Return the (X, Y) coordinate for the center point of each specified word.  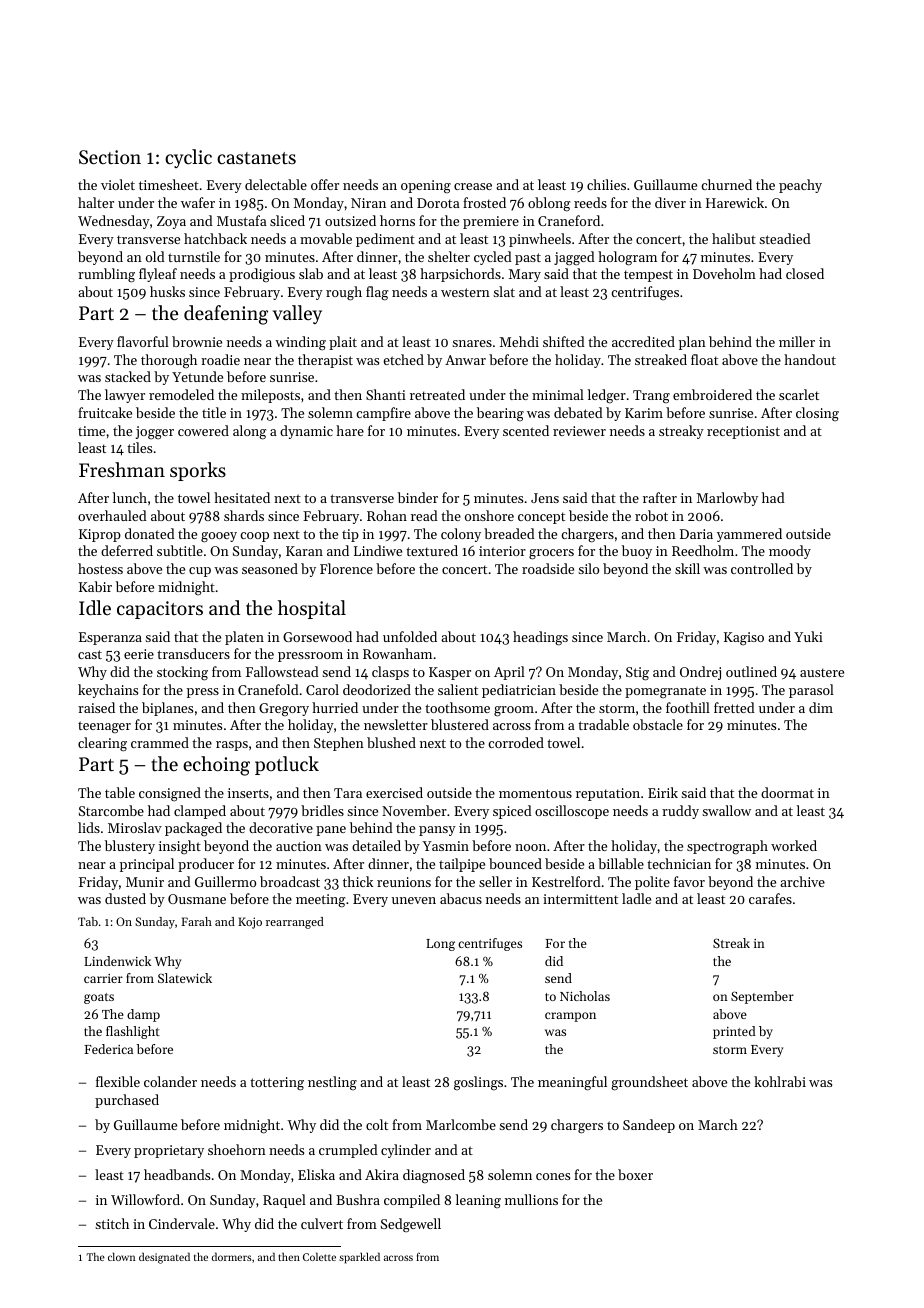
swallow (726, 810)
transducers (193, 653)
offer (325, 184)
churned (726, 184)
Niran (368, 203)
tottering (277, 1084)
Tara (348, 793)
